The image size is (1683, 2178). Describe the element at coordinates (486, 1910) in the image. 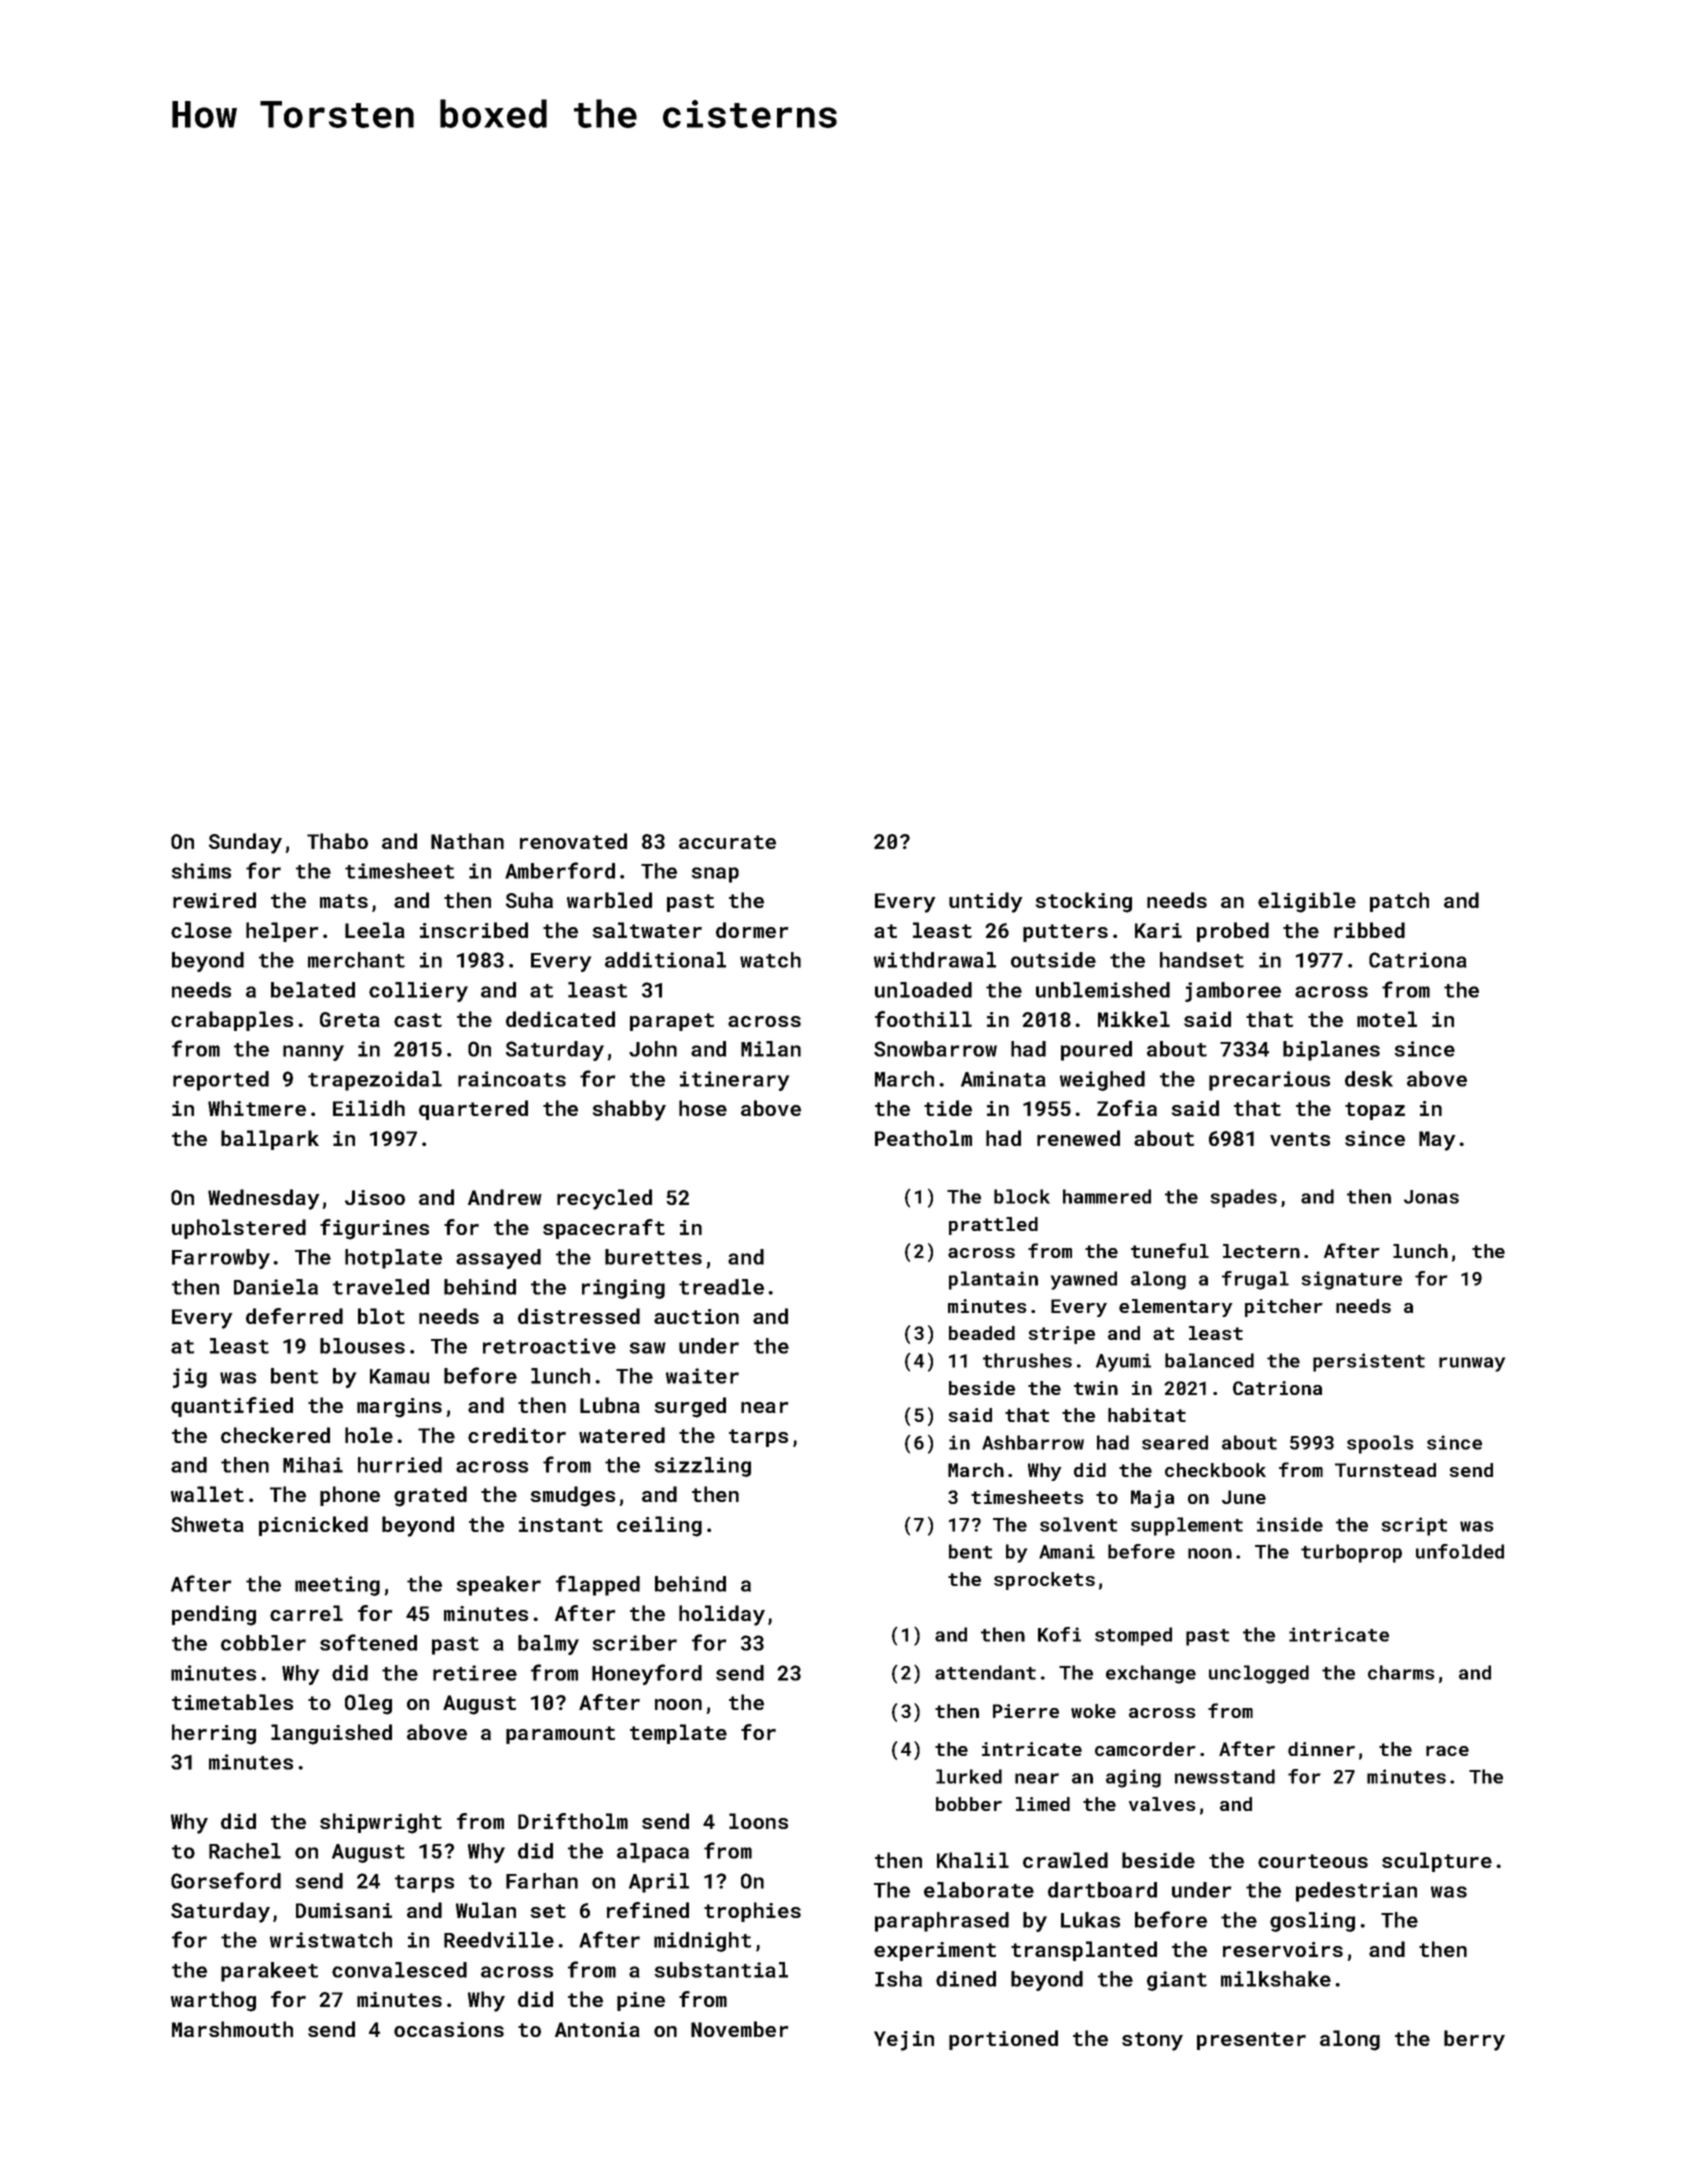

I see `Wulan` at that location.
